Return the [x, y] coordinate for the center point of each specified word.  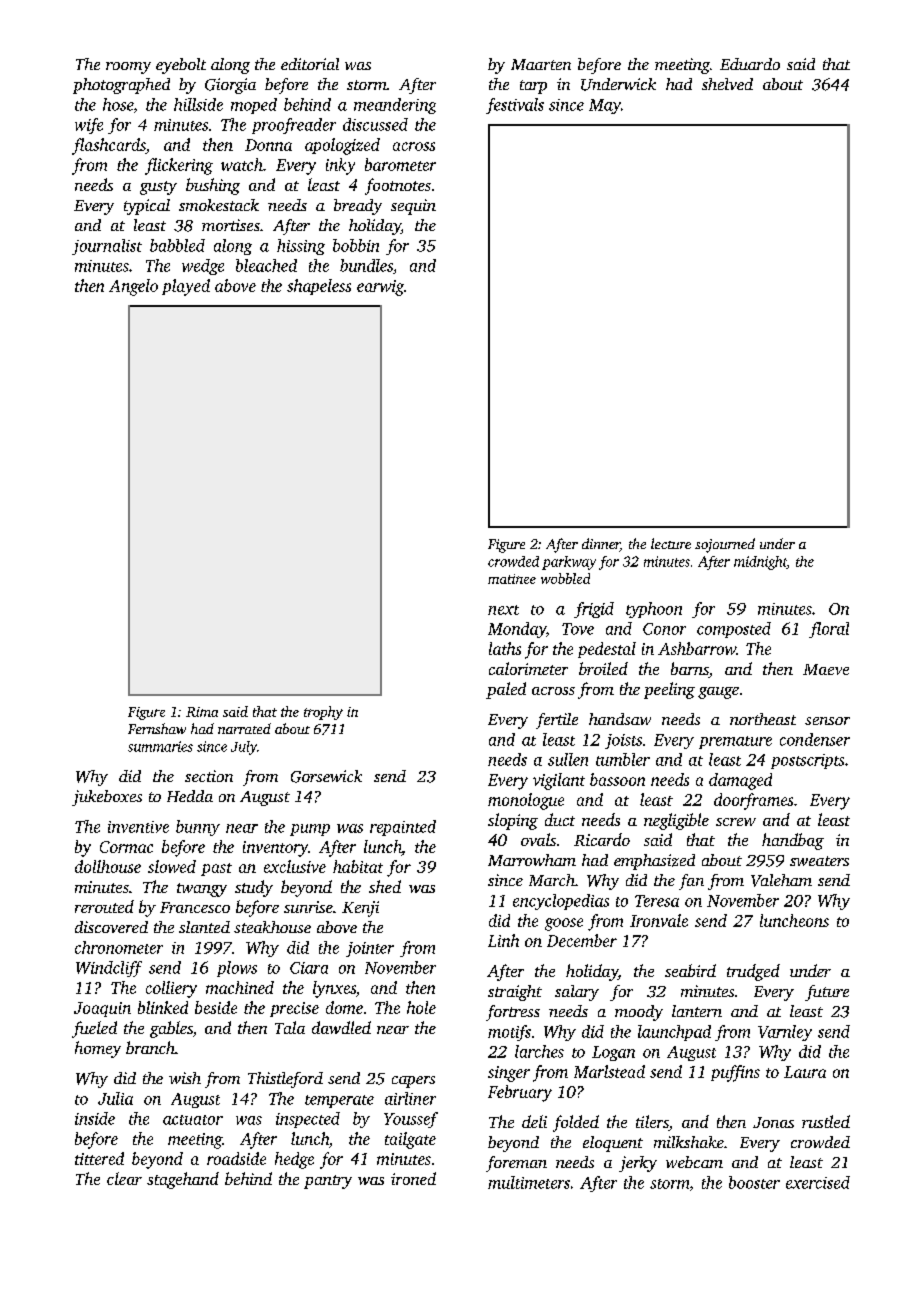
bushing [213, 186]
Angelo [133, 287]
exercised [818, 1182]
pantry [328, 1182]
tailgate [410, 1140]
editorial [310, 64]
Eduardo [750, 64]
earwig [380, 288]
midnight [760, 563]
